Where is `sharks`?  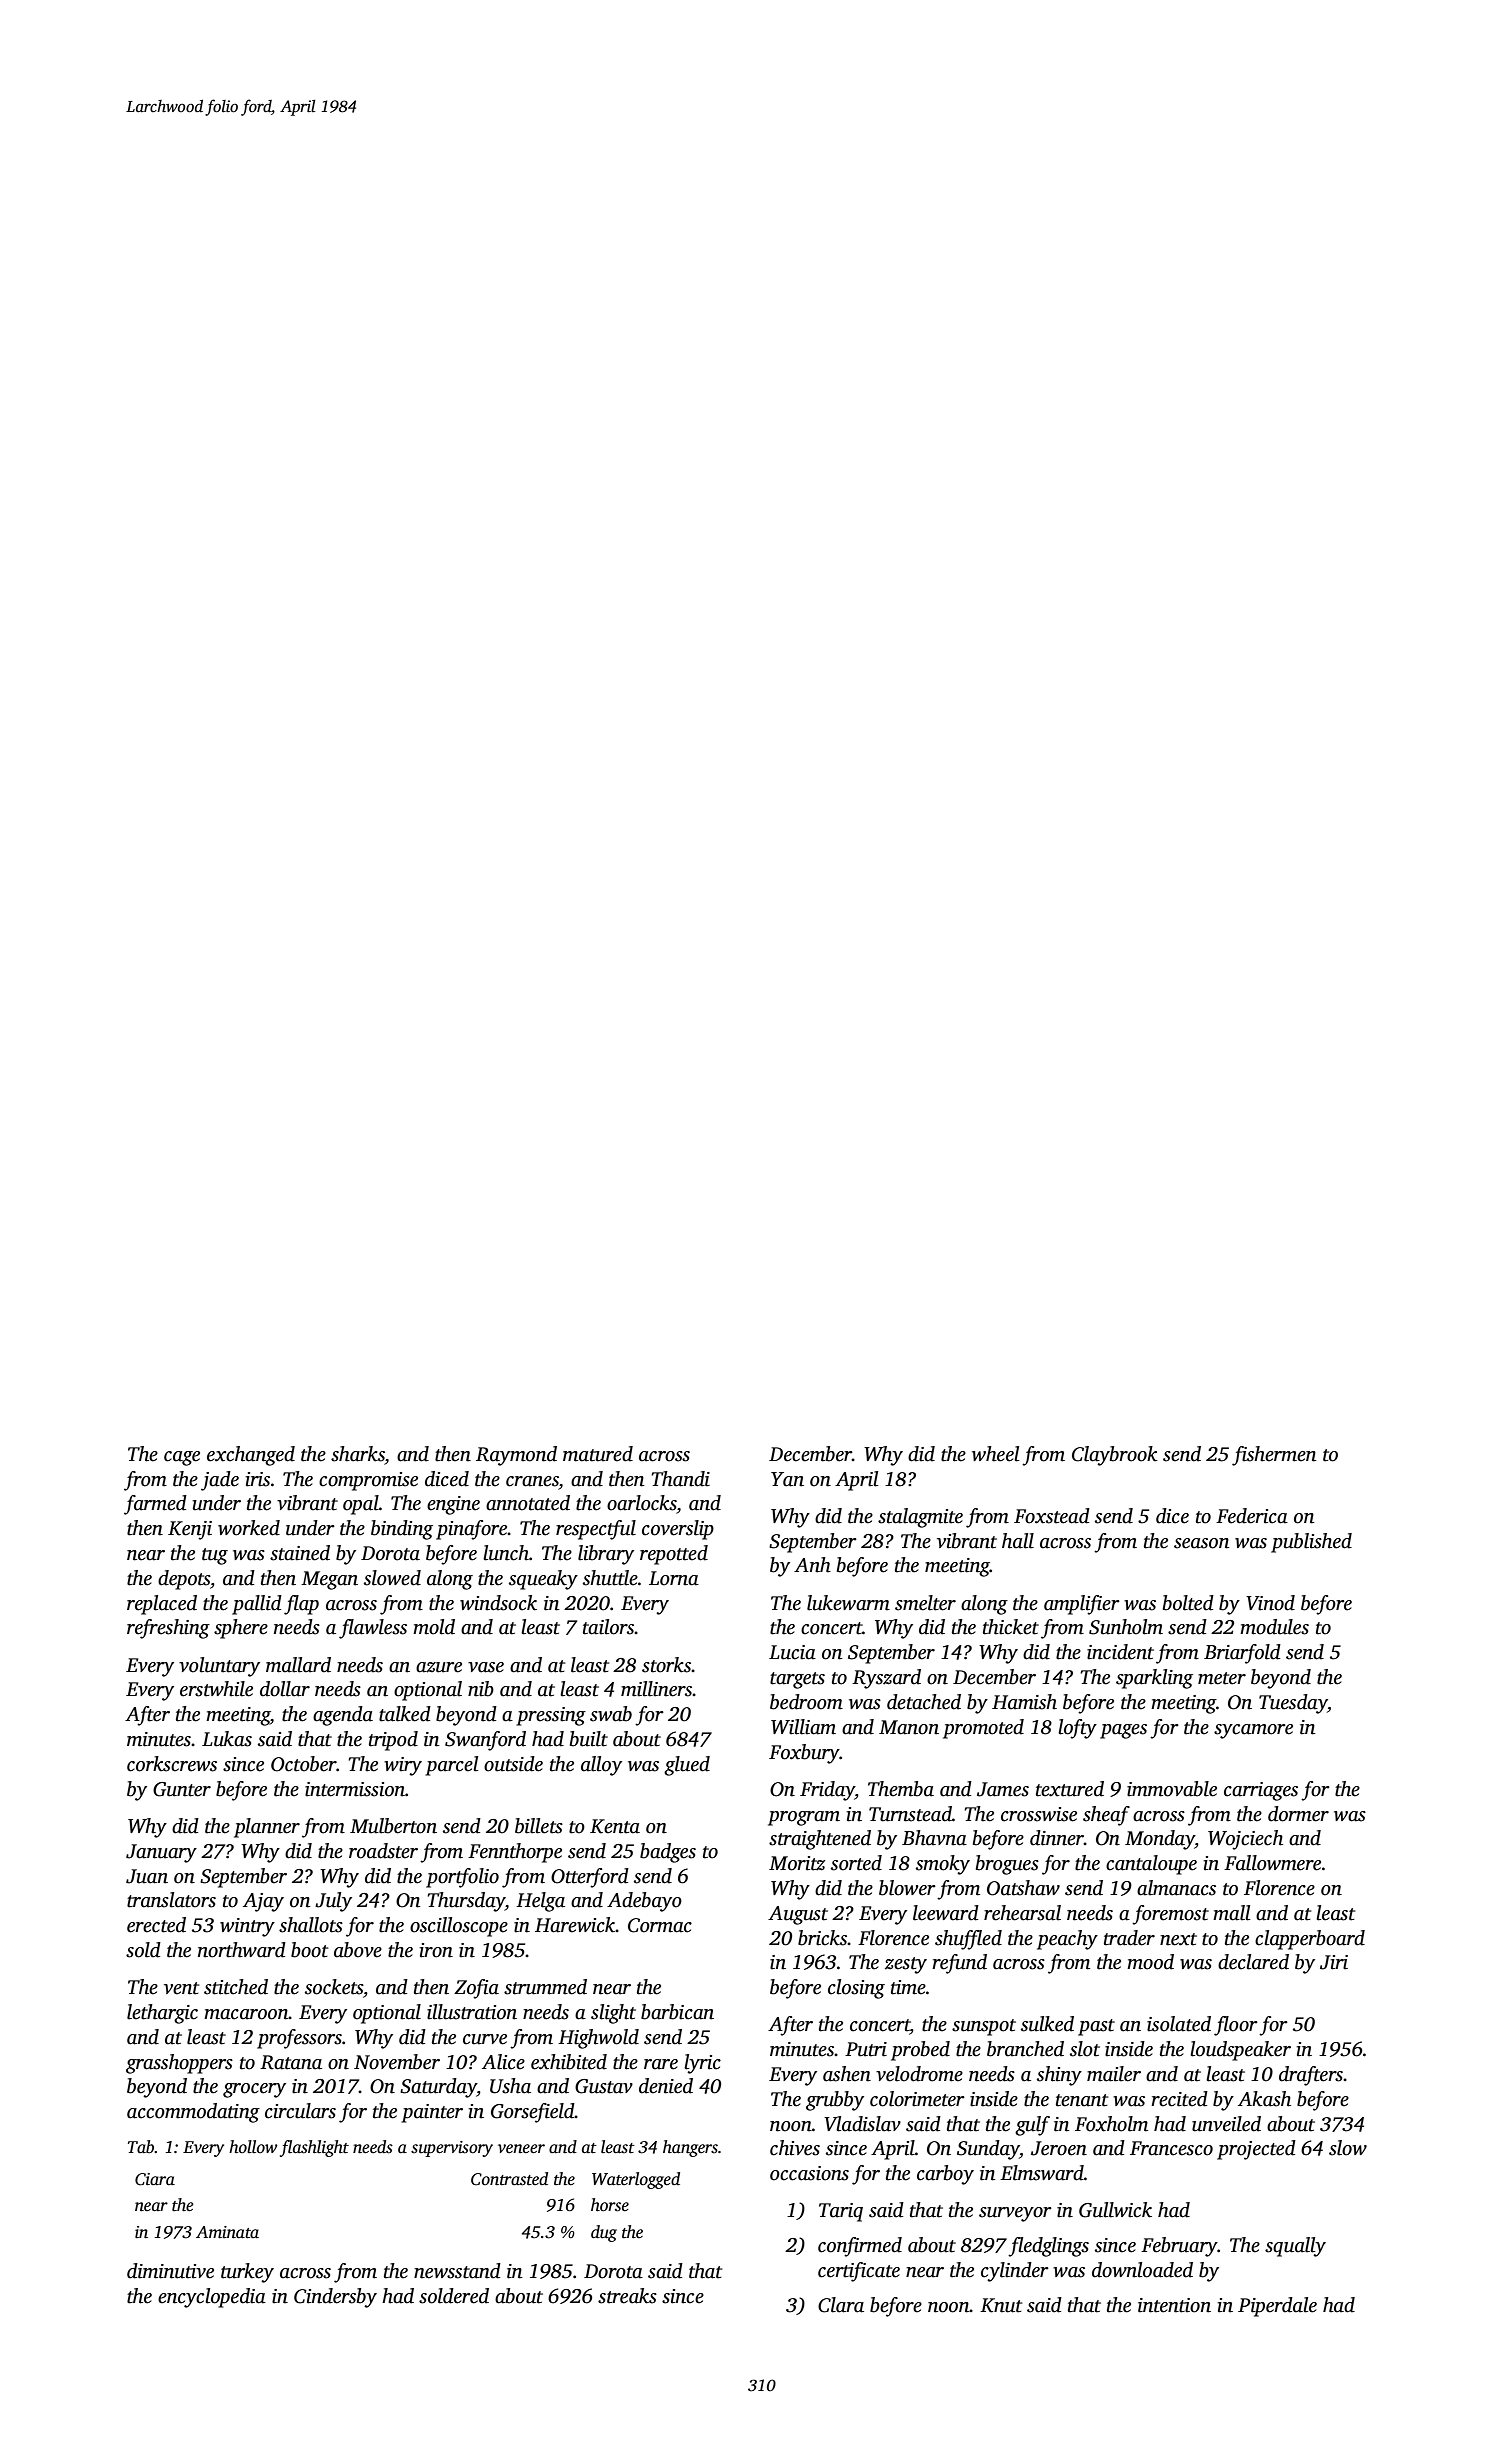 sharks is located at coordinates (358, 1454).
